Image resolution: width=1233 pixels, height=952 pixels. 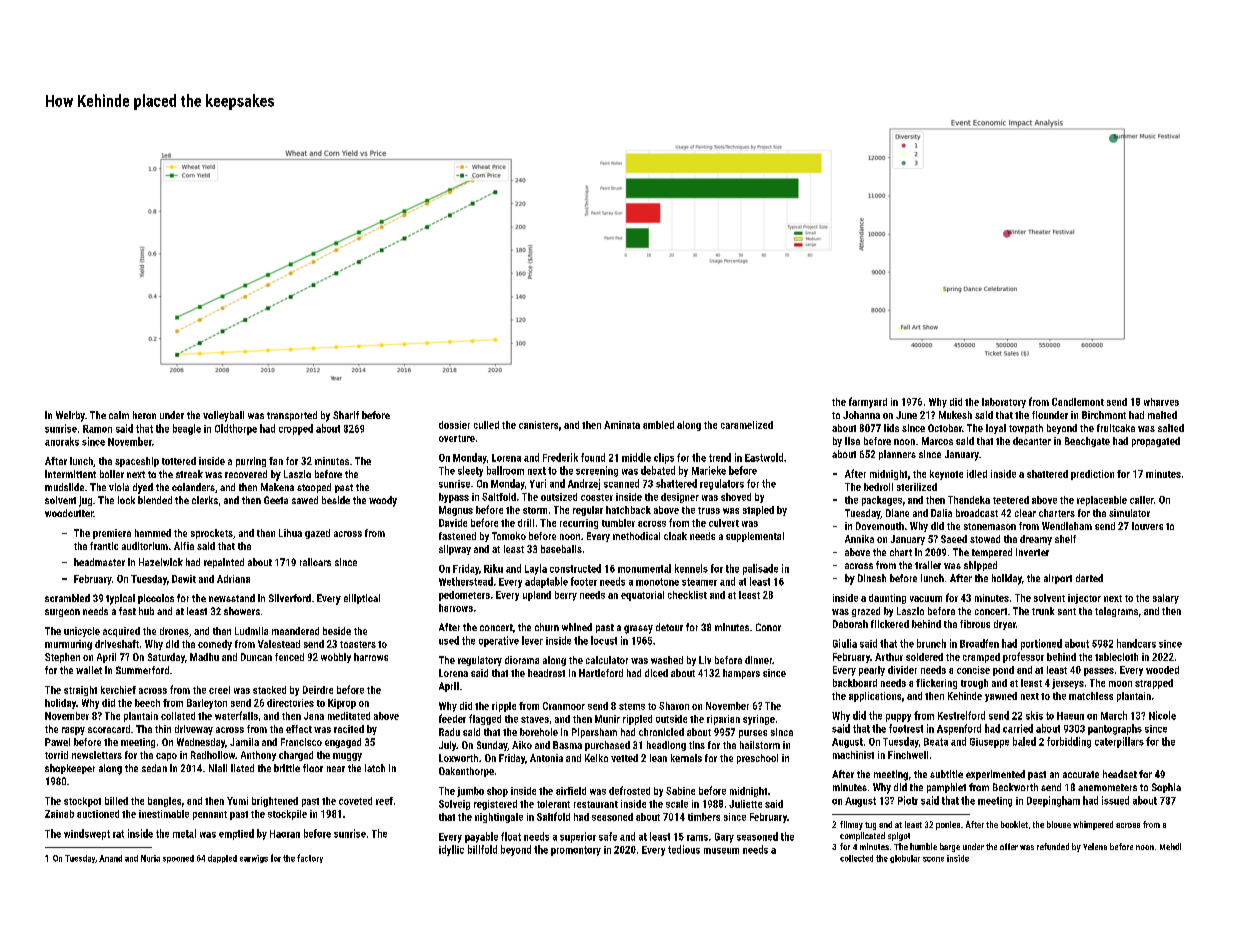 I want to click on Mehdi, so click(x=1170, y=846).
